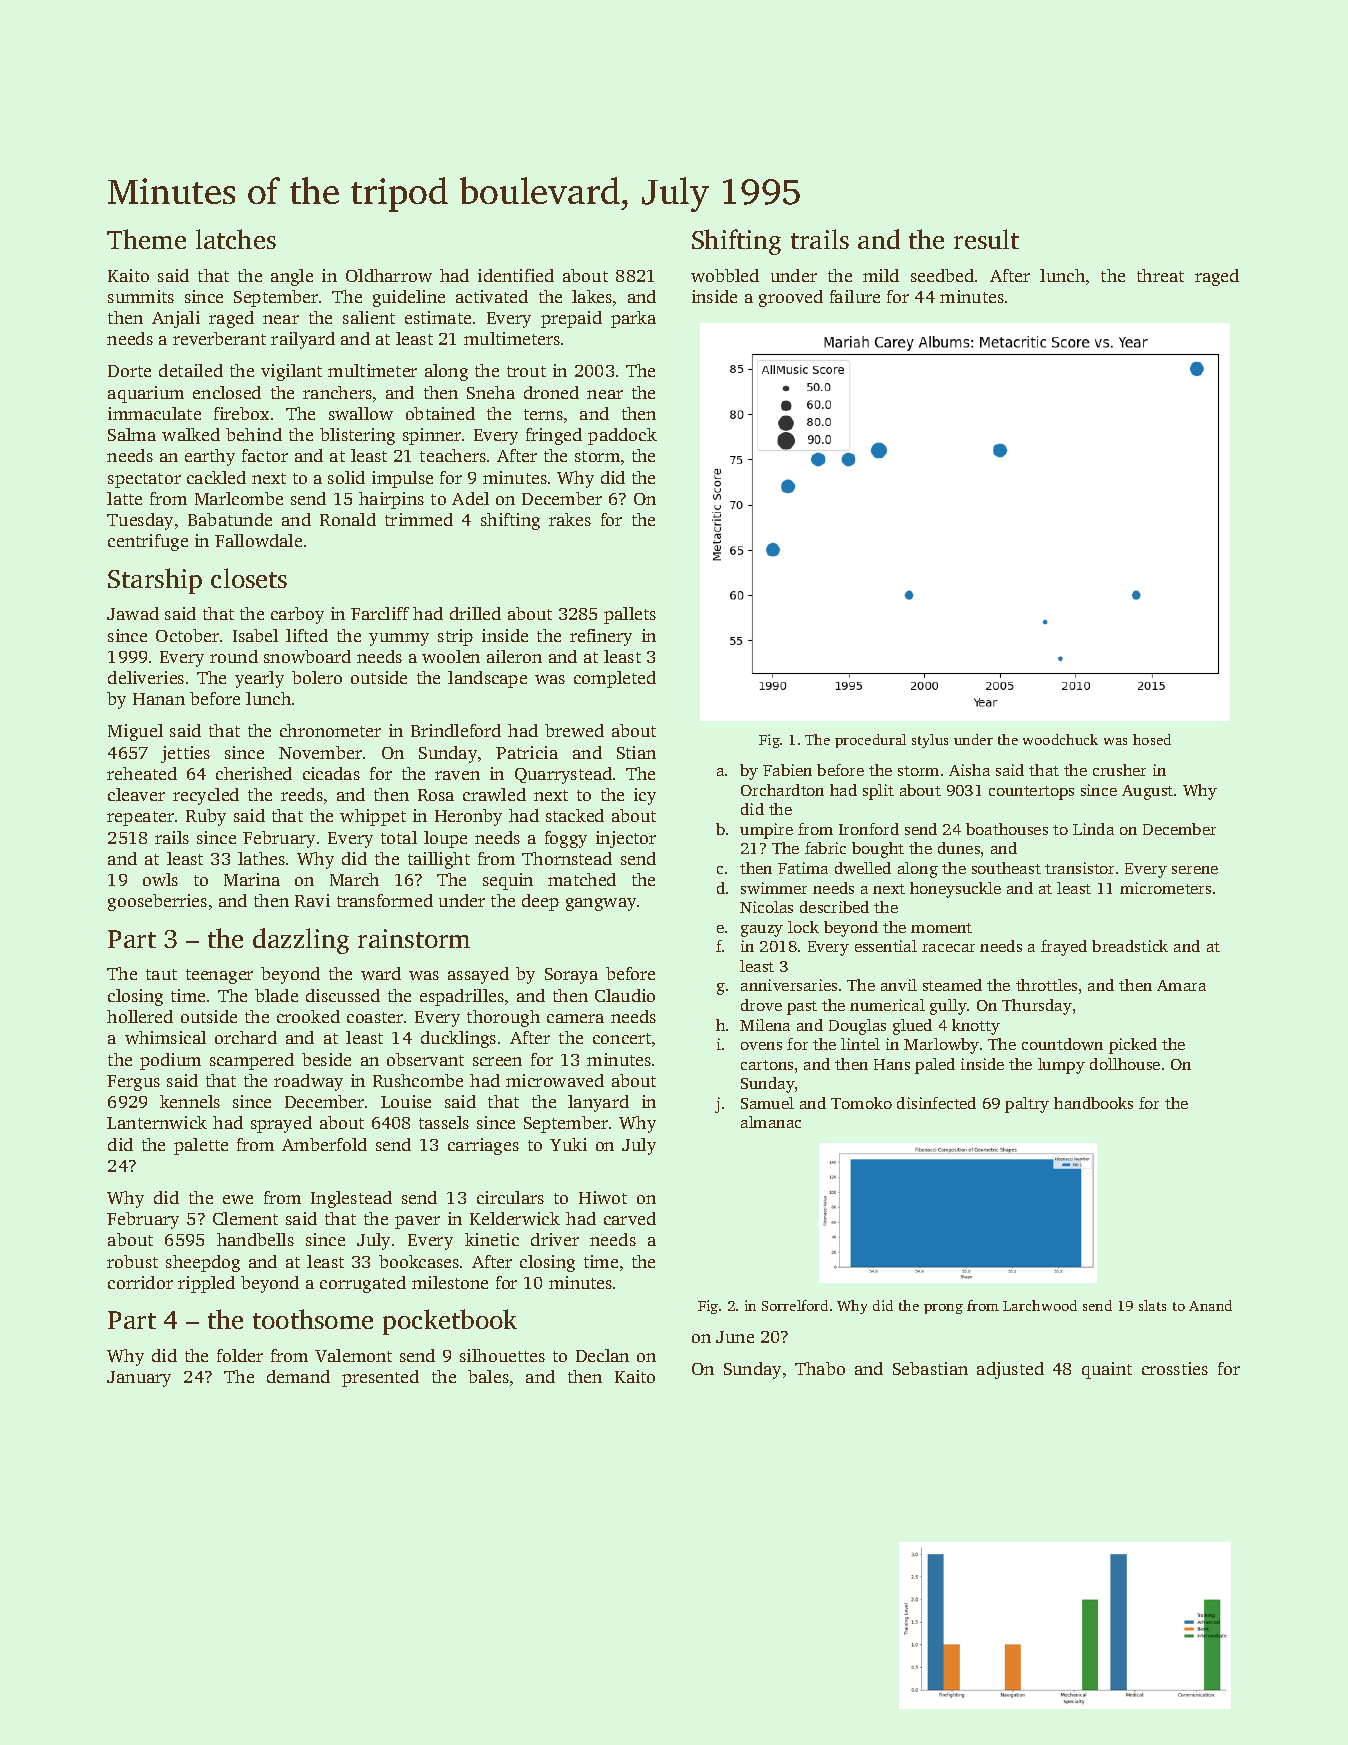  I want to click on demand, so click(298, 1376).
